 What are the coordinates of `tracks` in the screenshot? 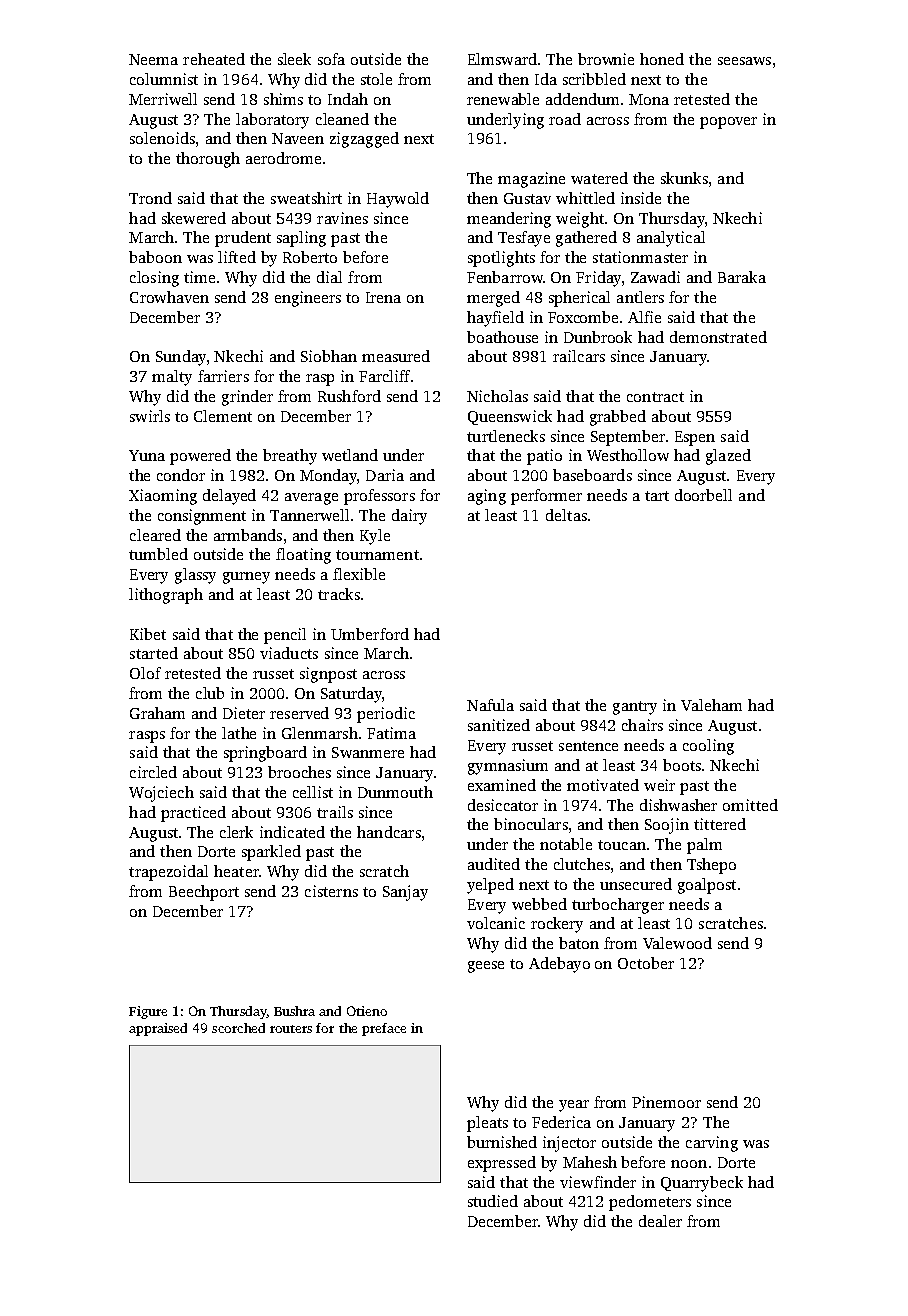 It's located at (339, 594).
